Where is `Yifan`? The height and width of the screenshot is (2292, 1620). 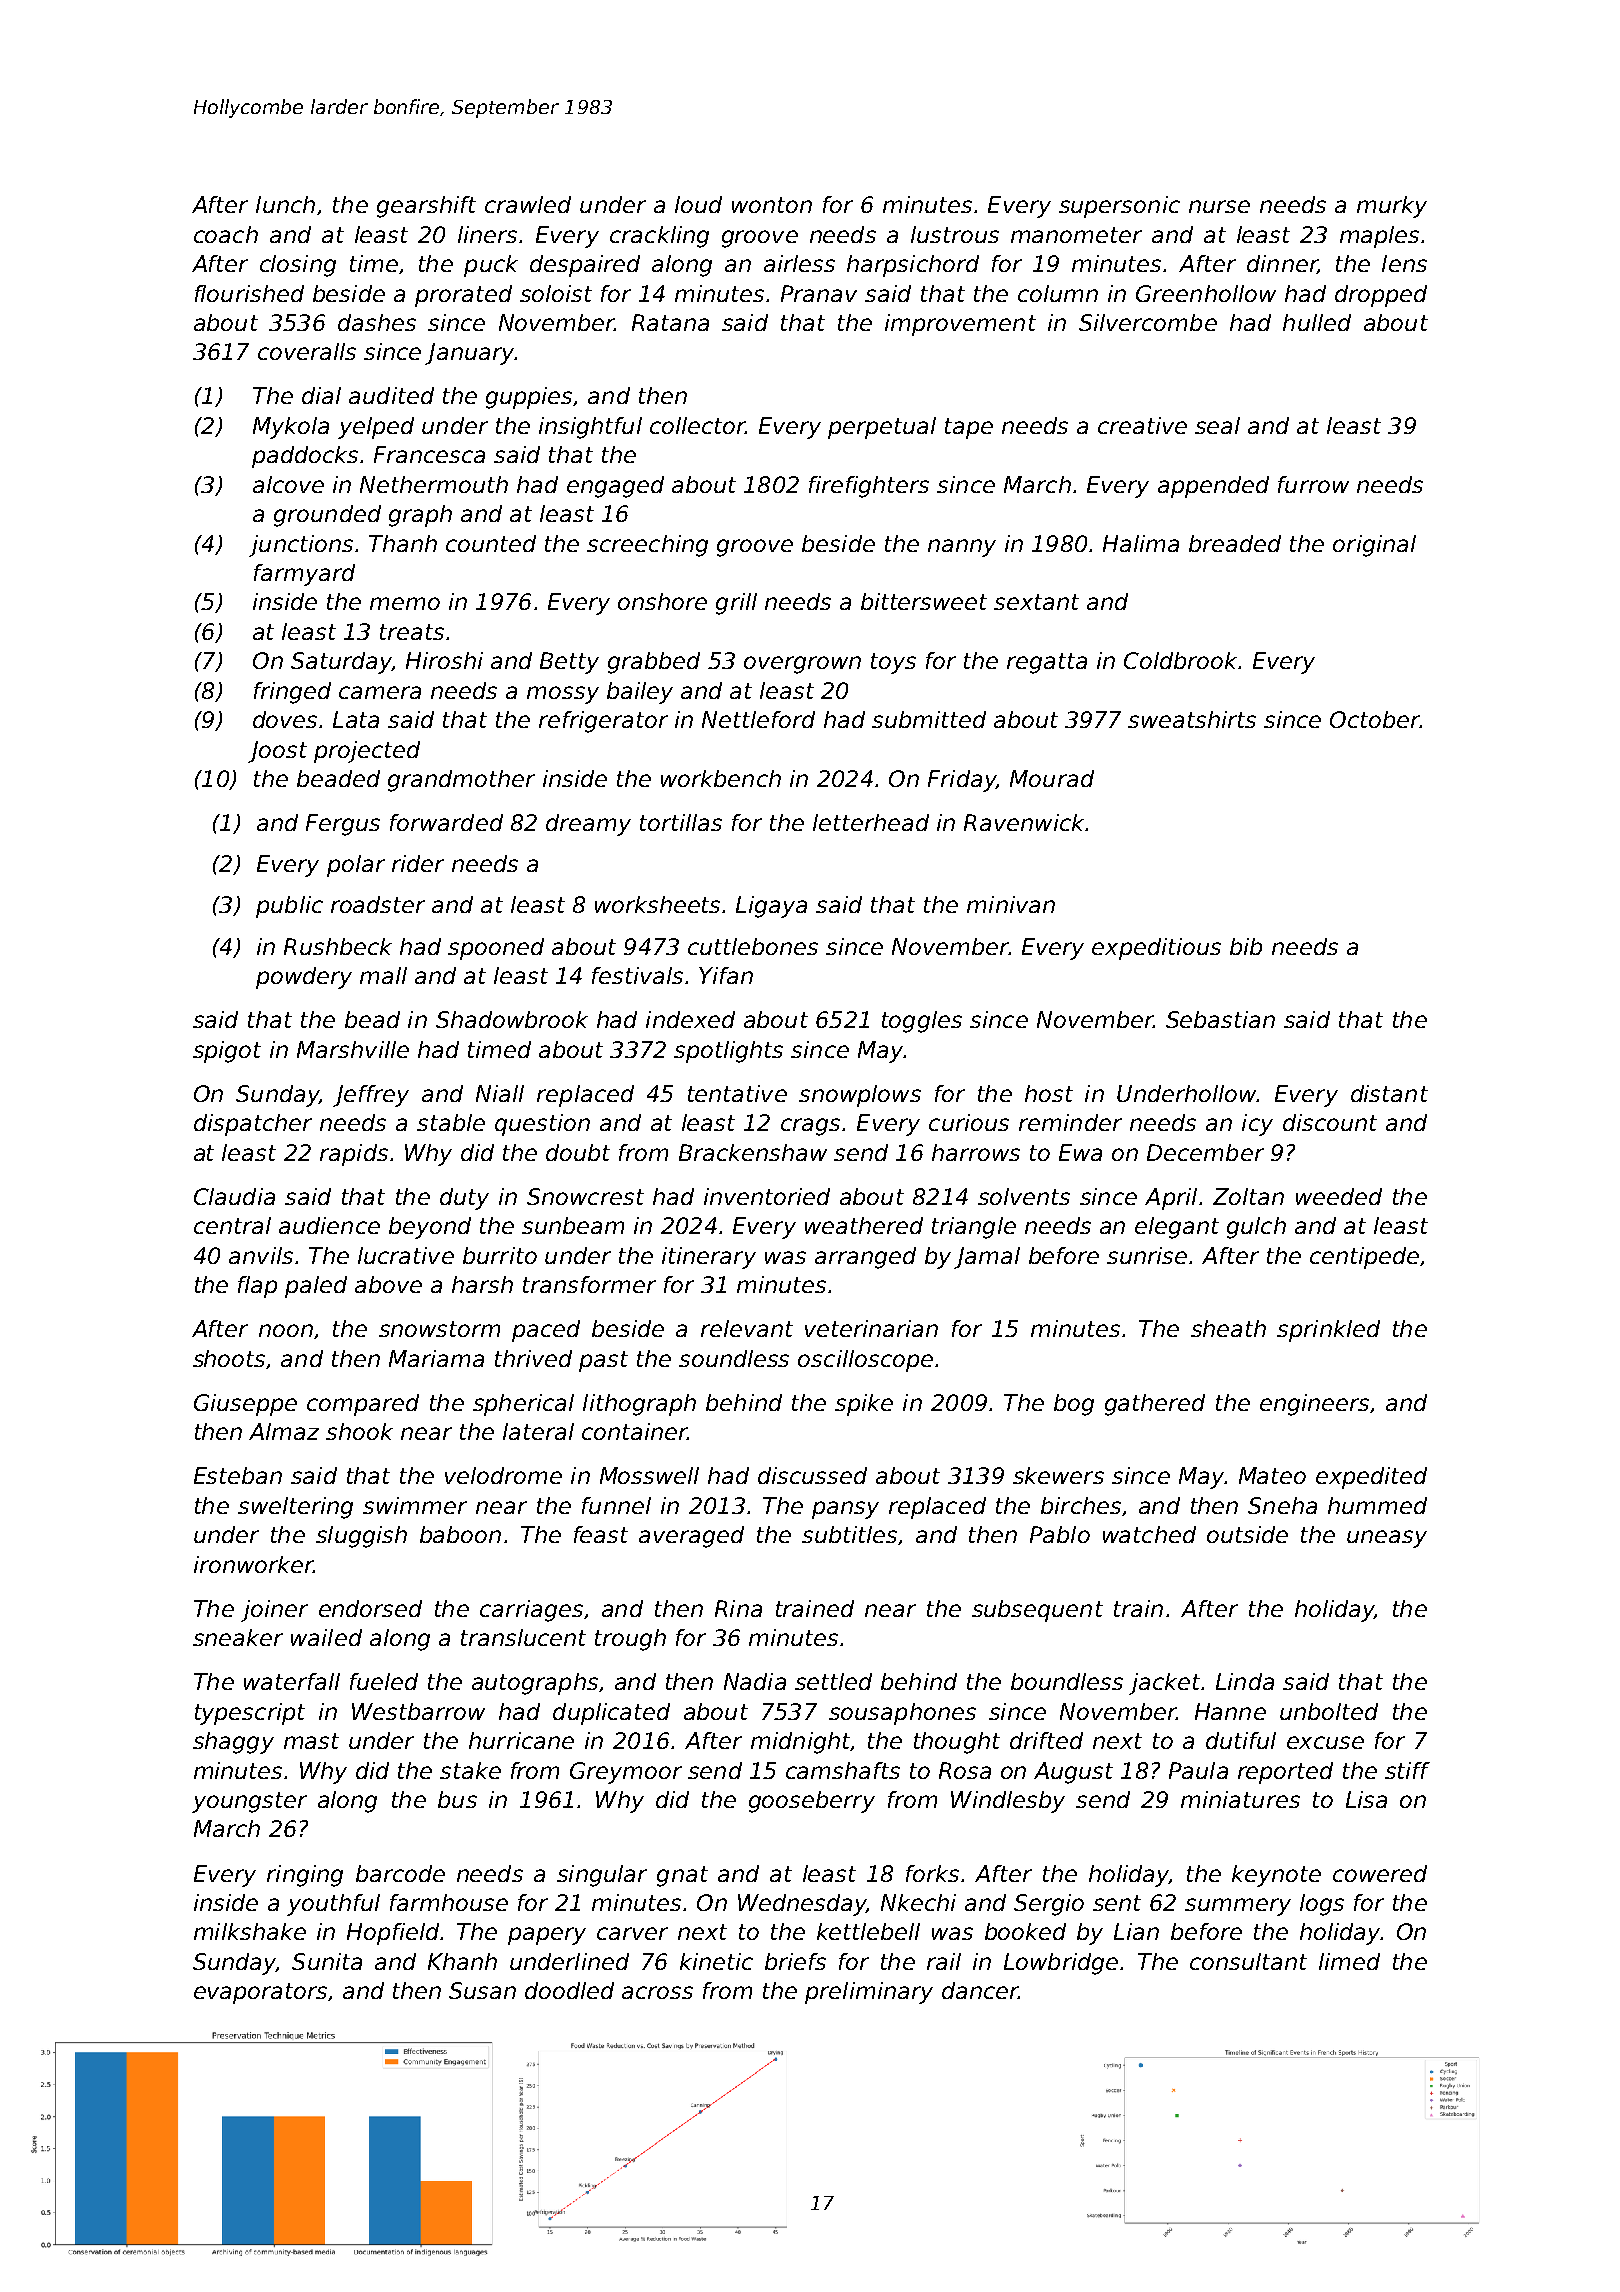 Yifan is located at coordinates (726, 975).
